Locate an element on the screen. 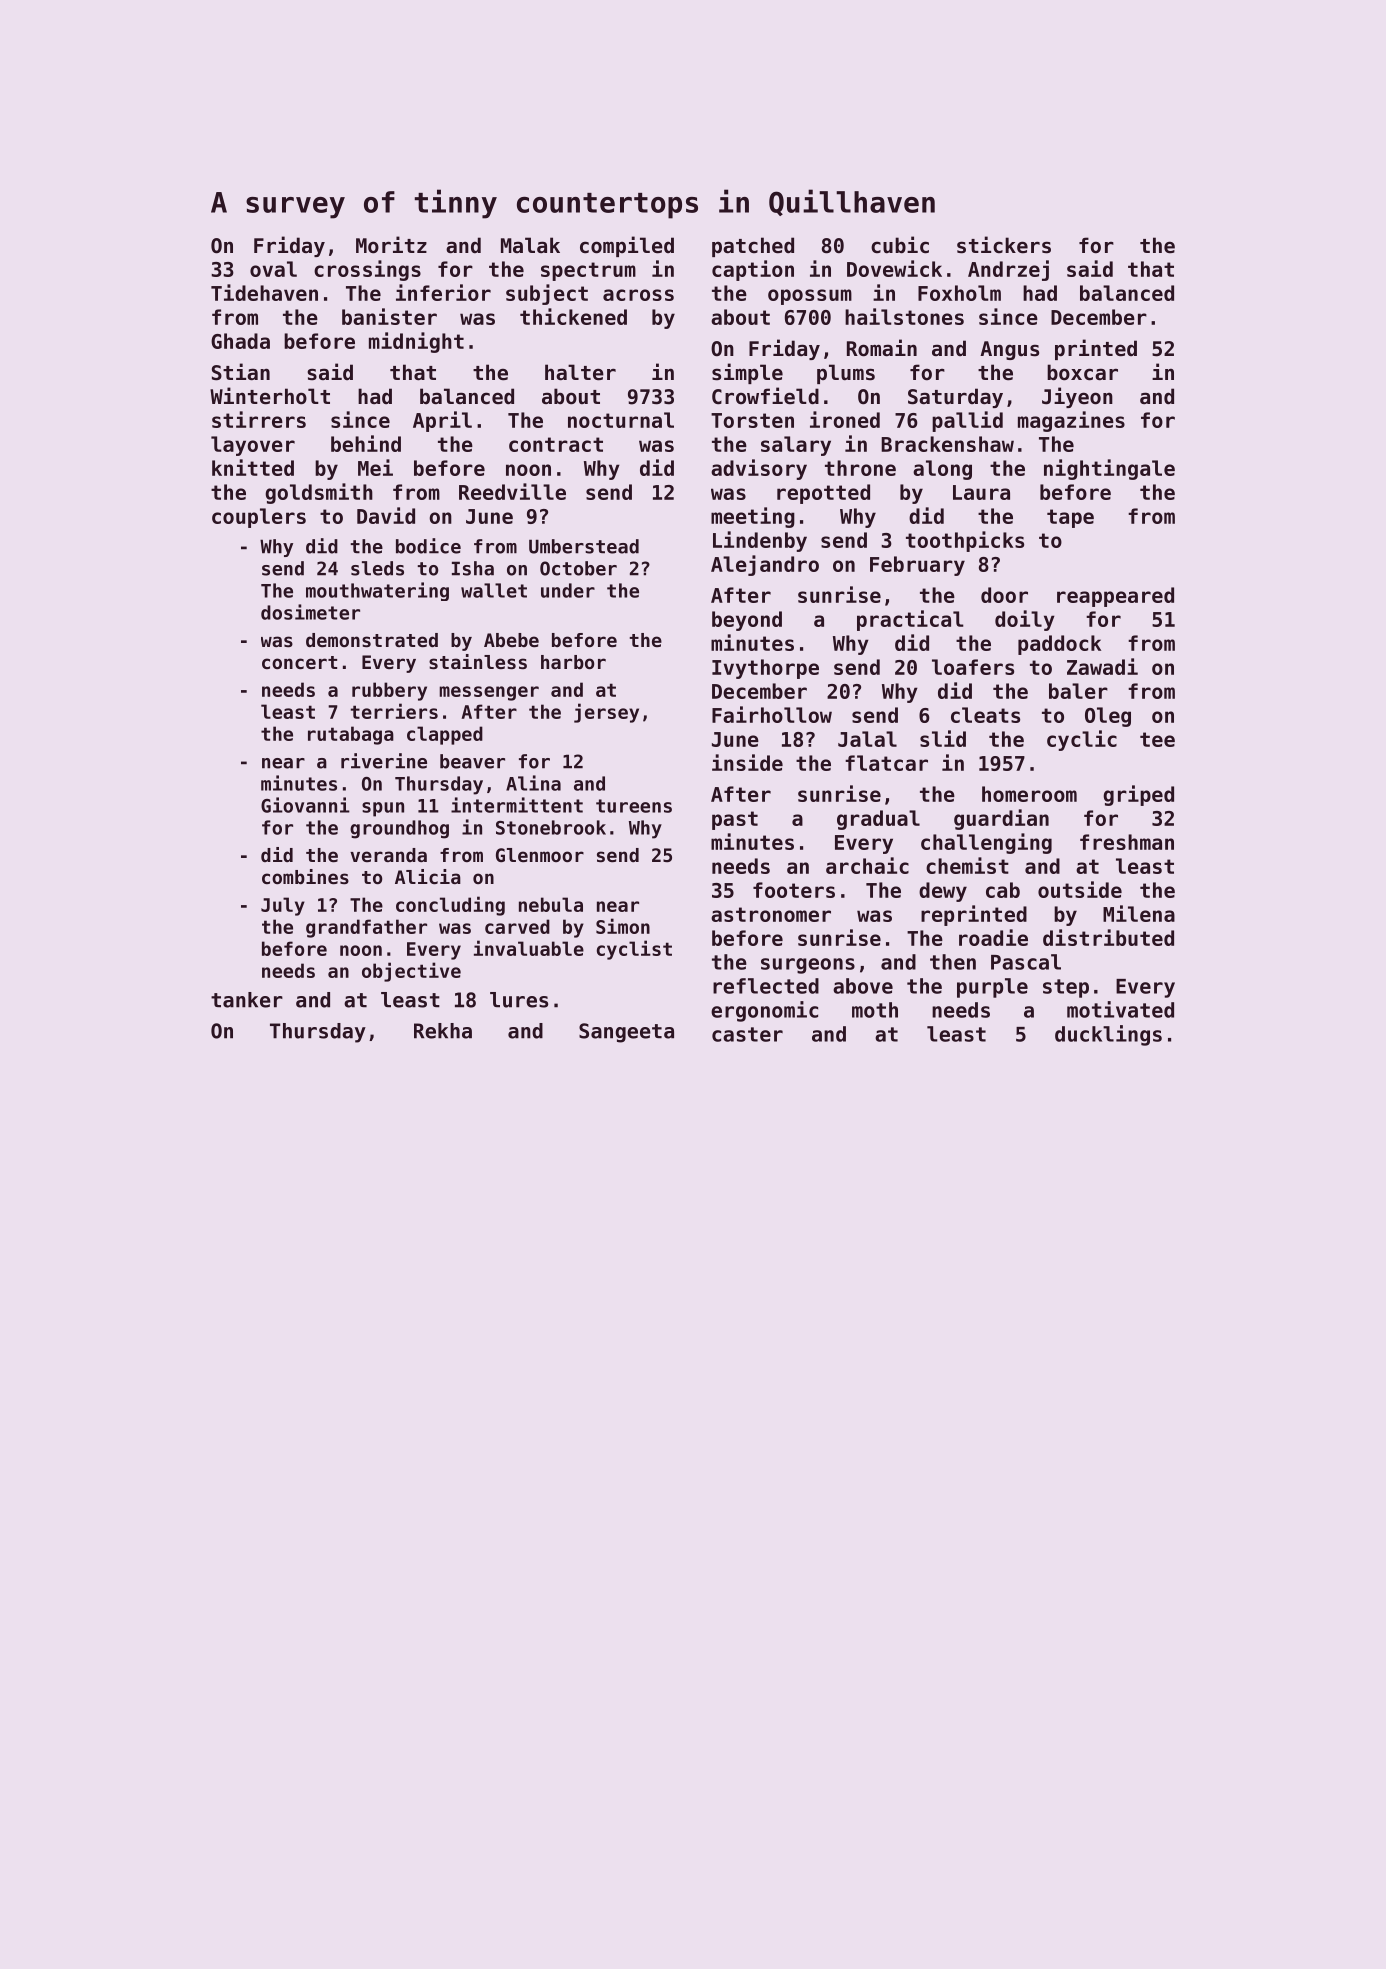 Image resolution: width=1386 pixels, height=1969 pixels. couplers is located at coordinates (259, 518).
